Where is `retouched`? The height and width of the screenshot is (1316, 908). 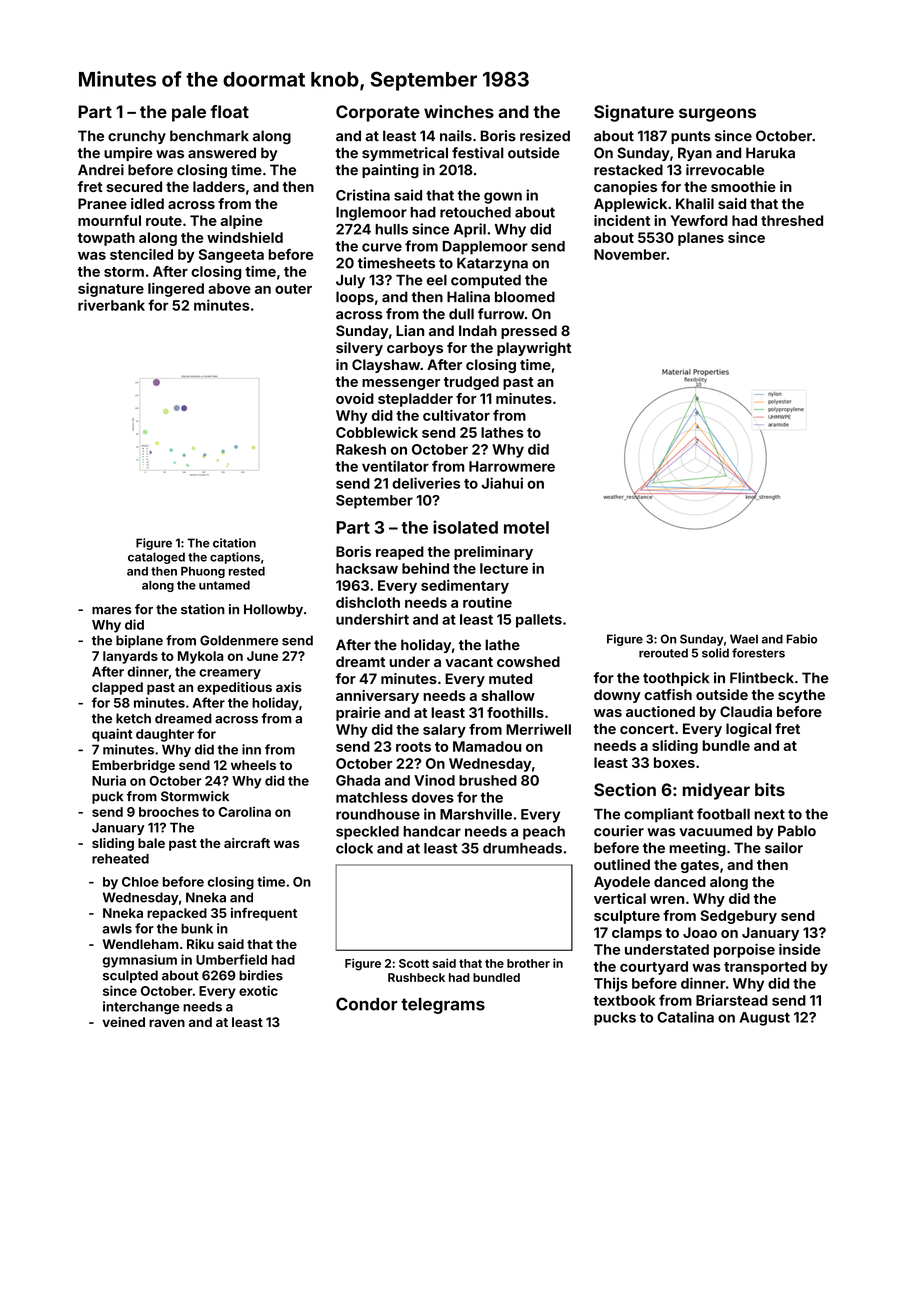
retouched is located at coordinates (475, 212).
